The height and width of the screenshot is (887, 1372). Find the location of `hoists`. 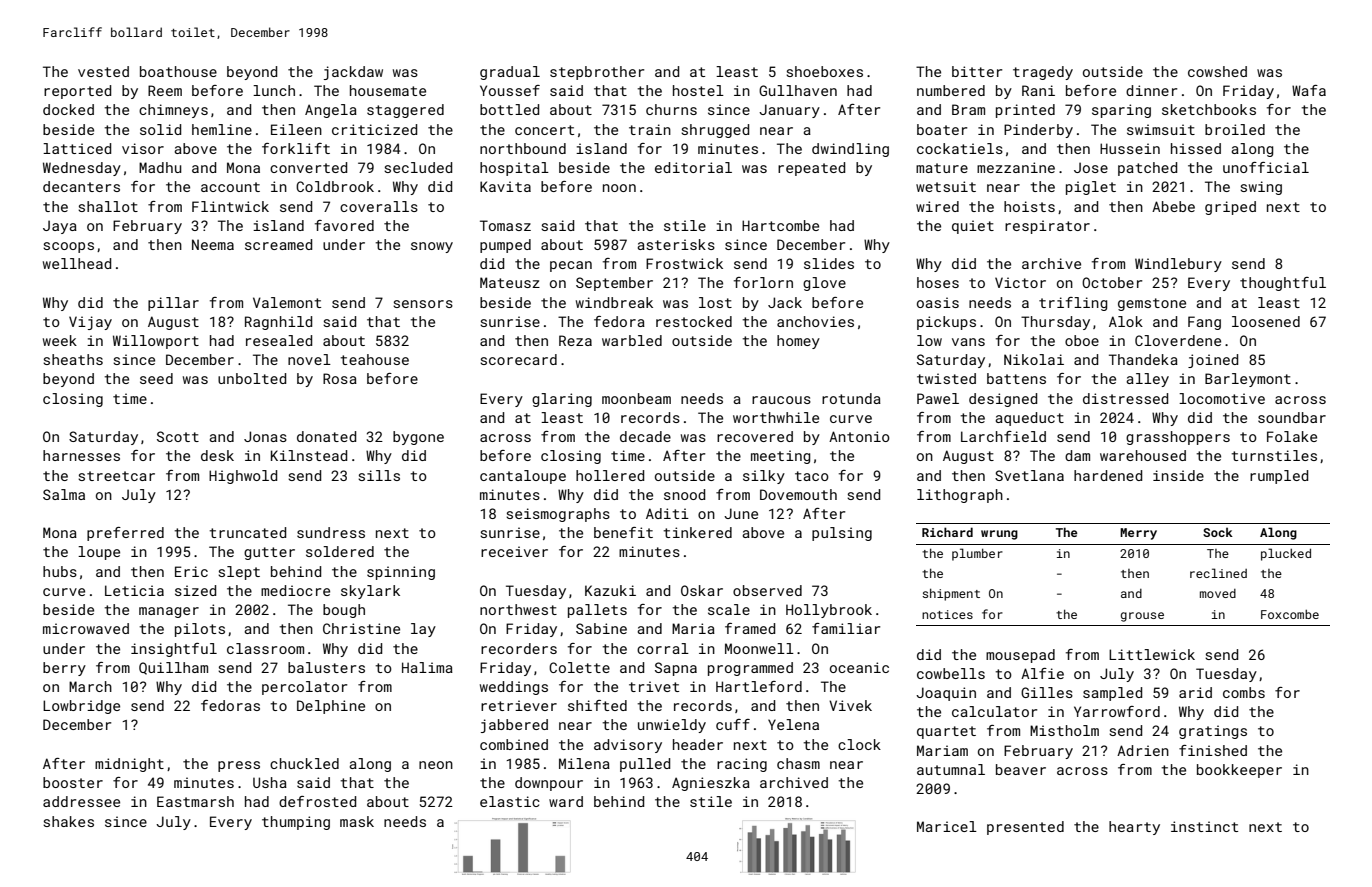

hoists is located at coordinates (1029, 206).
